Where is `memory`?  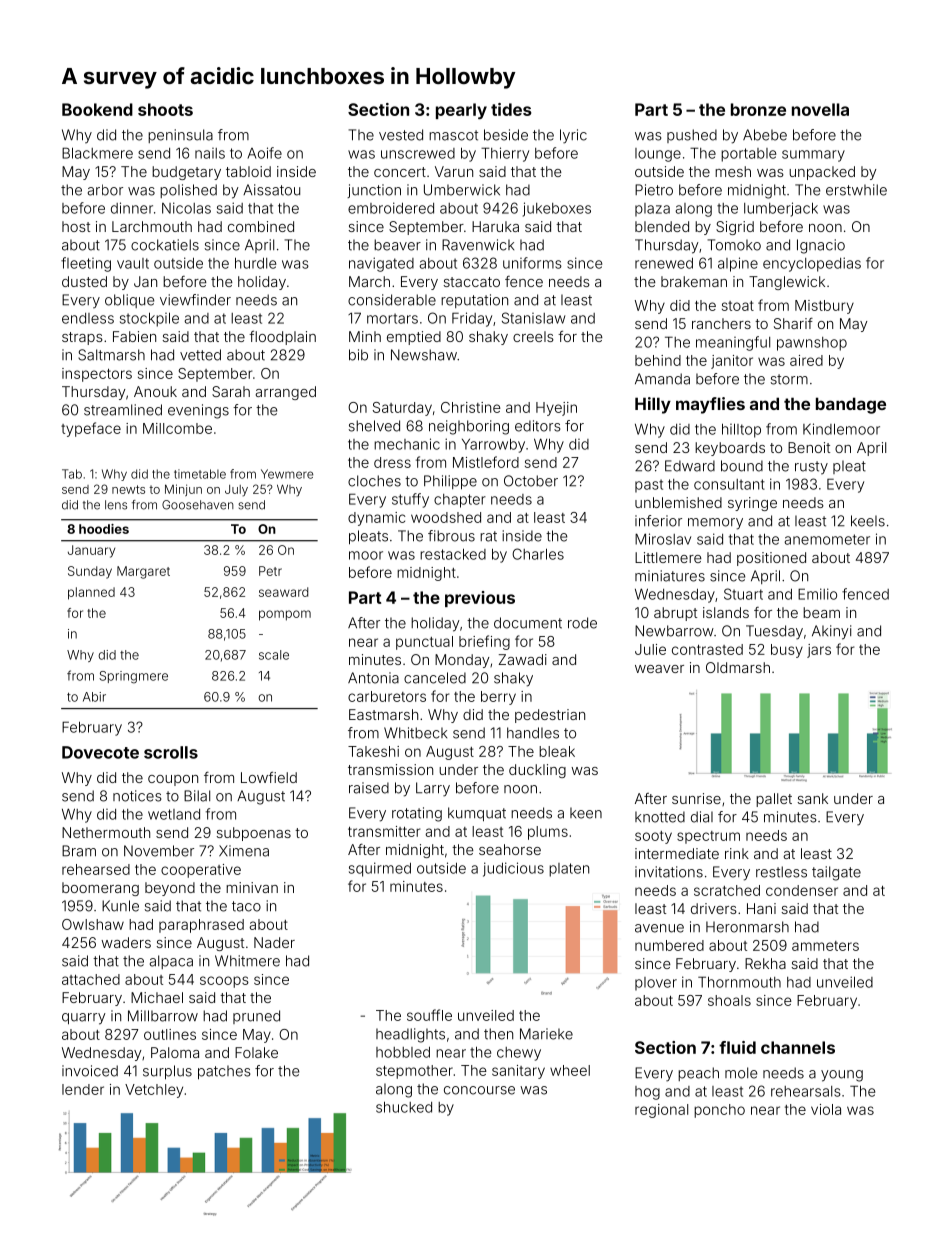 memory is located at coordinates (715, 524).
